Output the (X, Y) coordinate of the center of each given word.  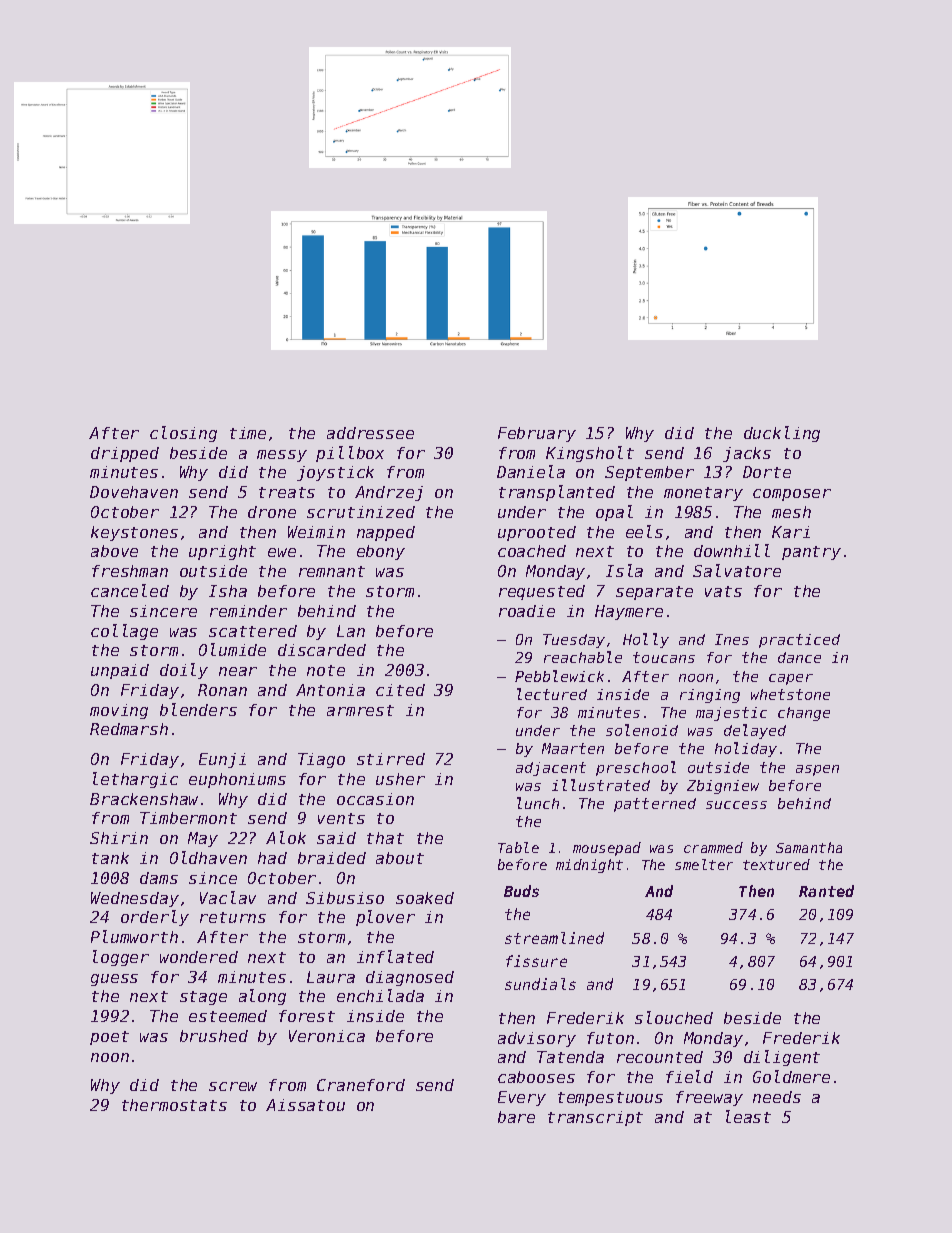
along (262, 997)
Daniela (531, 471)
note (326, 670)
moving (119, 711)
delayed (755, 731)
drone (272, 512)
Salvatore (737, 570)
